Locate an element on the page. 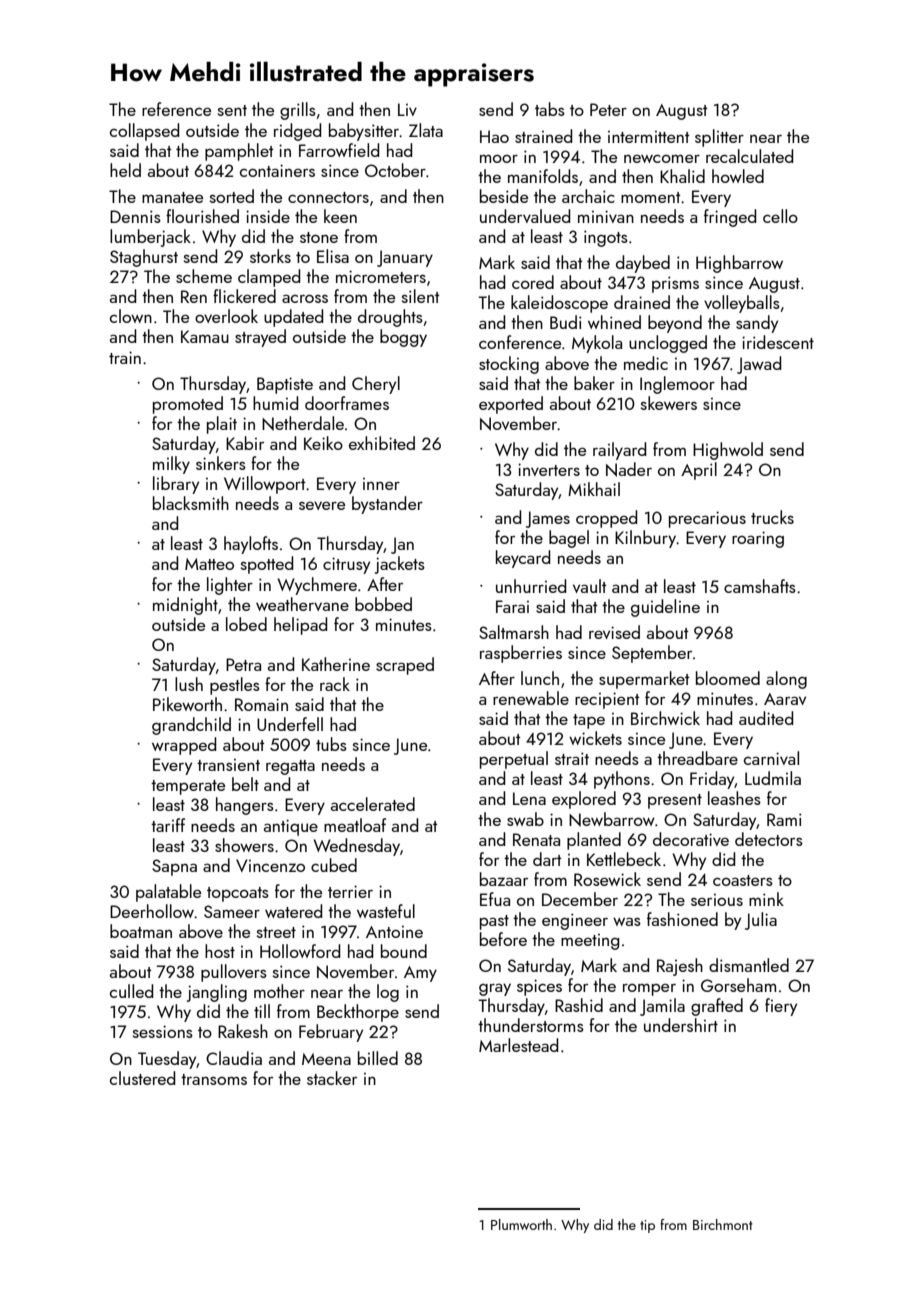 This page has width=924, height=1311. transoms is located at coordinates (214, 1079).
